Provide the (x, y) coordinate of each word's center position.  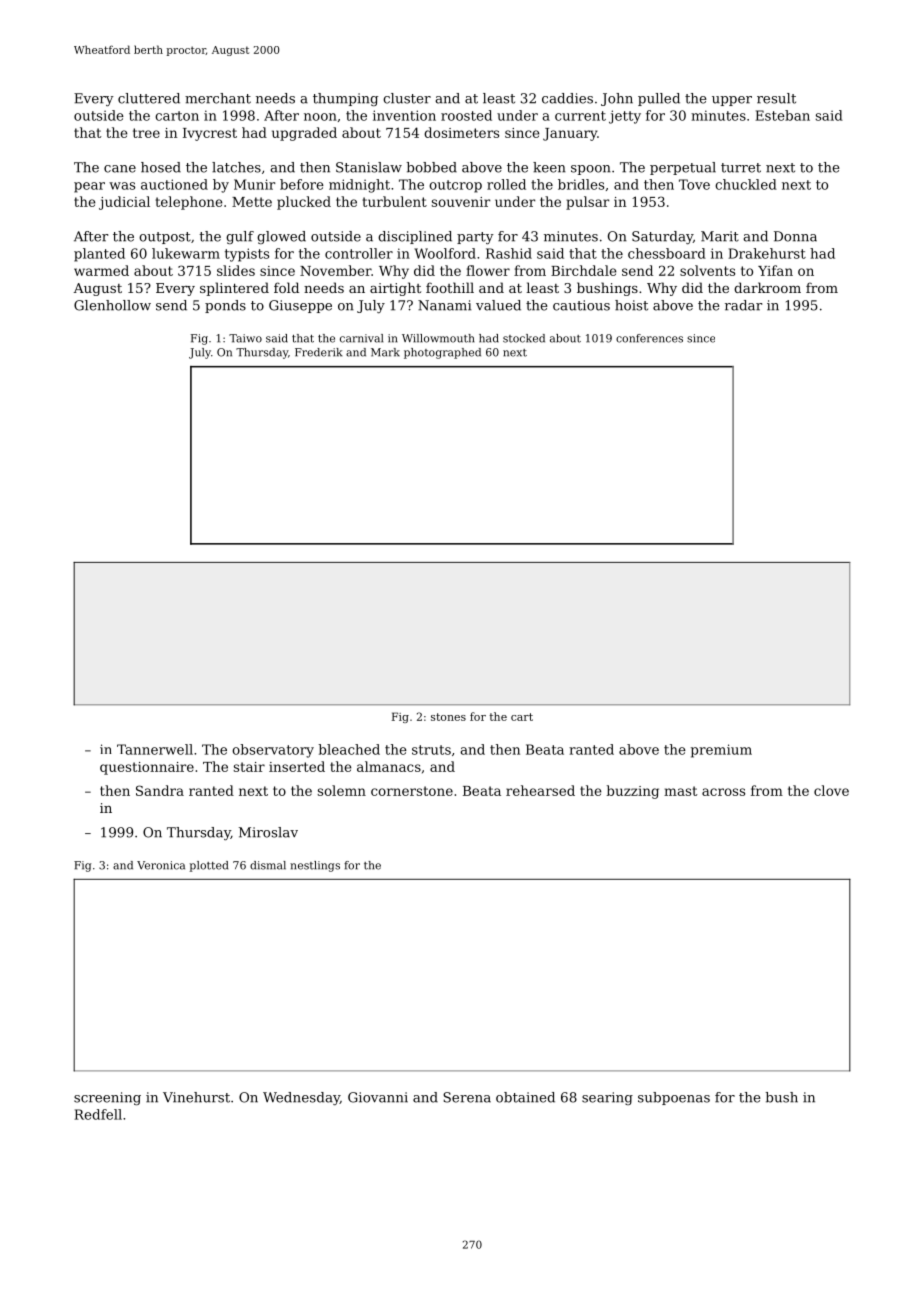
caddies (567, 98)
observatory (273, 751)
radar (743, 305)
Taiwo (245, 338)
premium (721, 751)
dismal (268, 865)
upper (732, 101)
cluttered (149, 98)
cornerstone (412, 791)
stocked (524, 338)
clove (831, 790)
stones (448, 717)
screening (107, 1098)
